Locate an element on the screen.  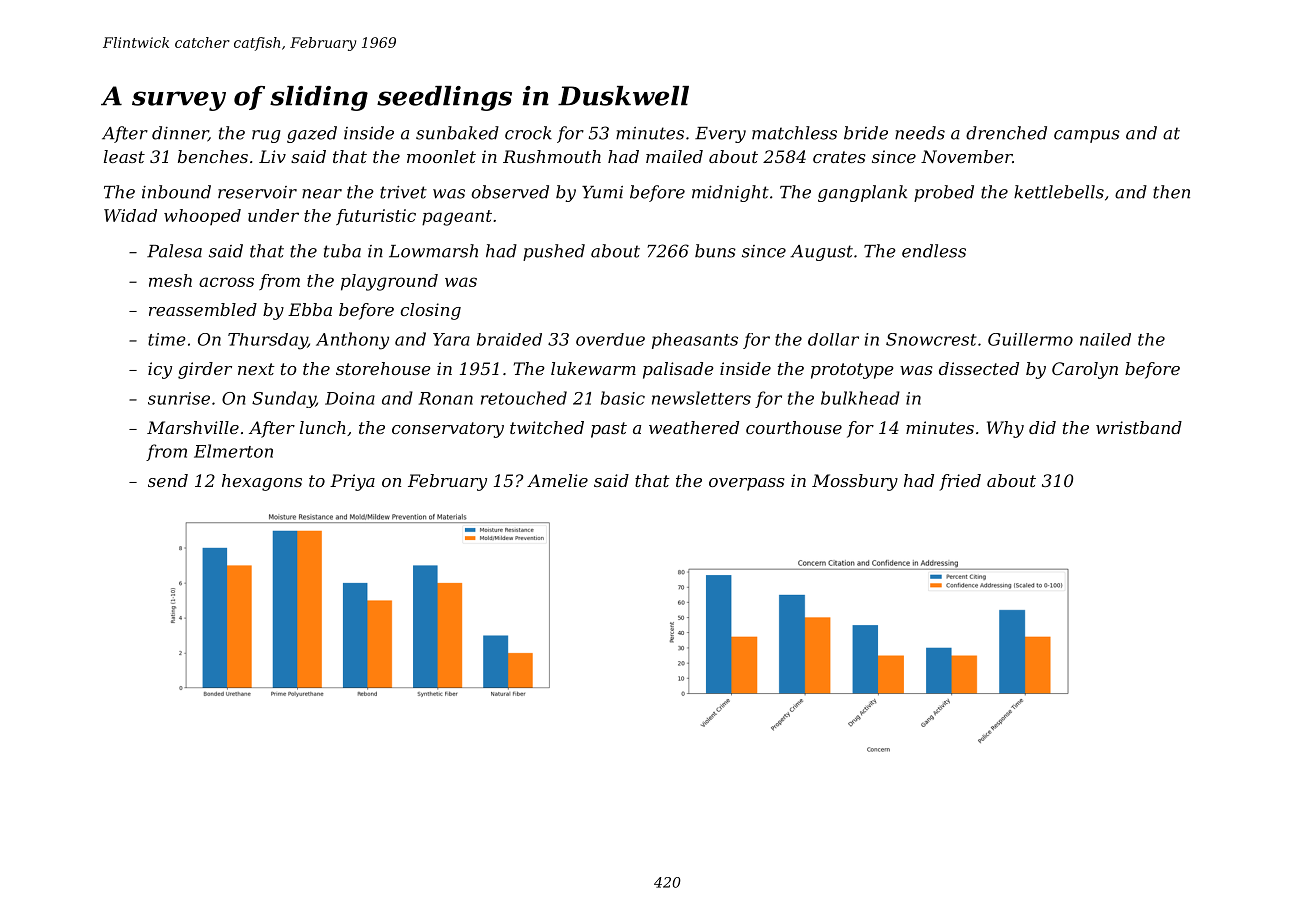
send is located at coordinates (168, 480).
